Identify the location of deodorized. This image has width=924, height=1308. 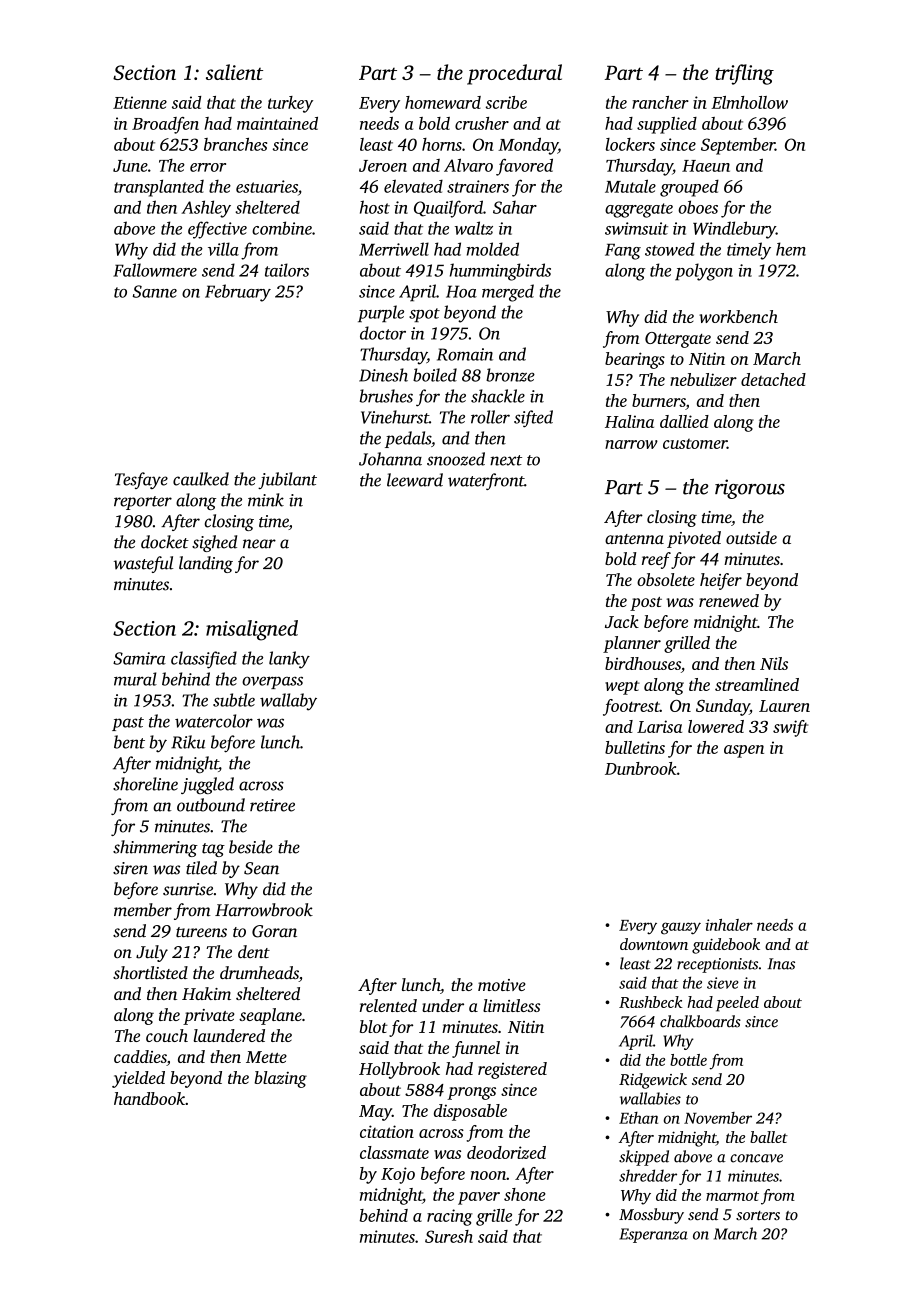
(506, 1152).
